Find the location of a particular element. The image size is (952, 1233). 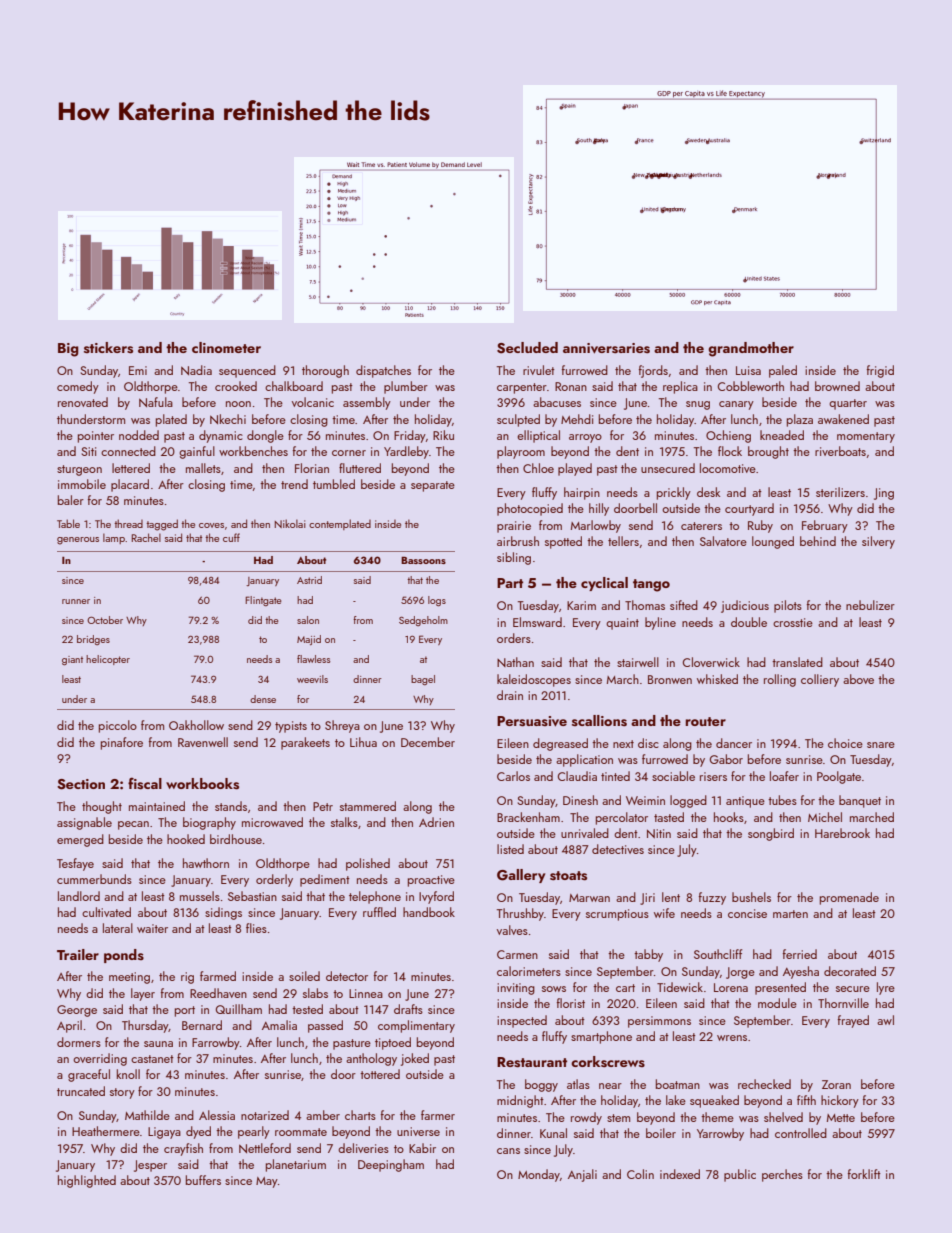

Sedgeholm is located at coordinates (423, 621).
